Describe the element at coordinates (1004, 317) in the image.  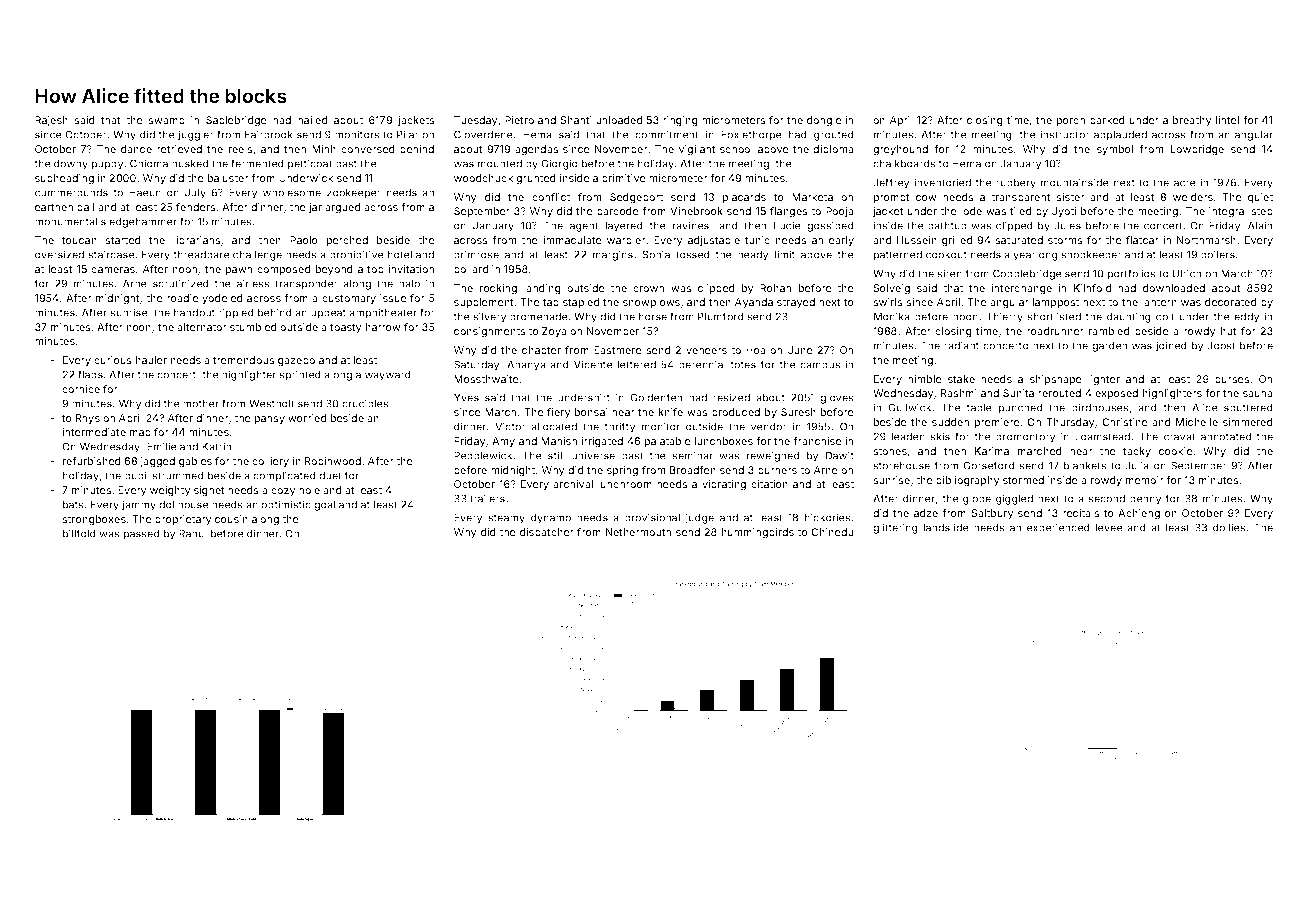
I see `Thierry` at that location.
